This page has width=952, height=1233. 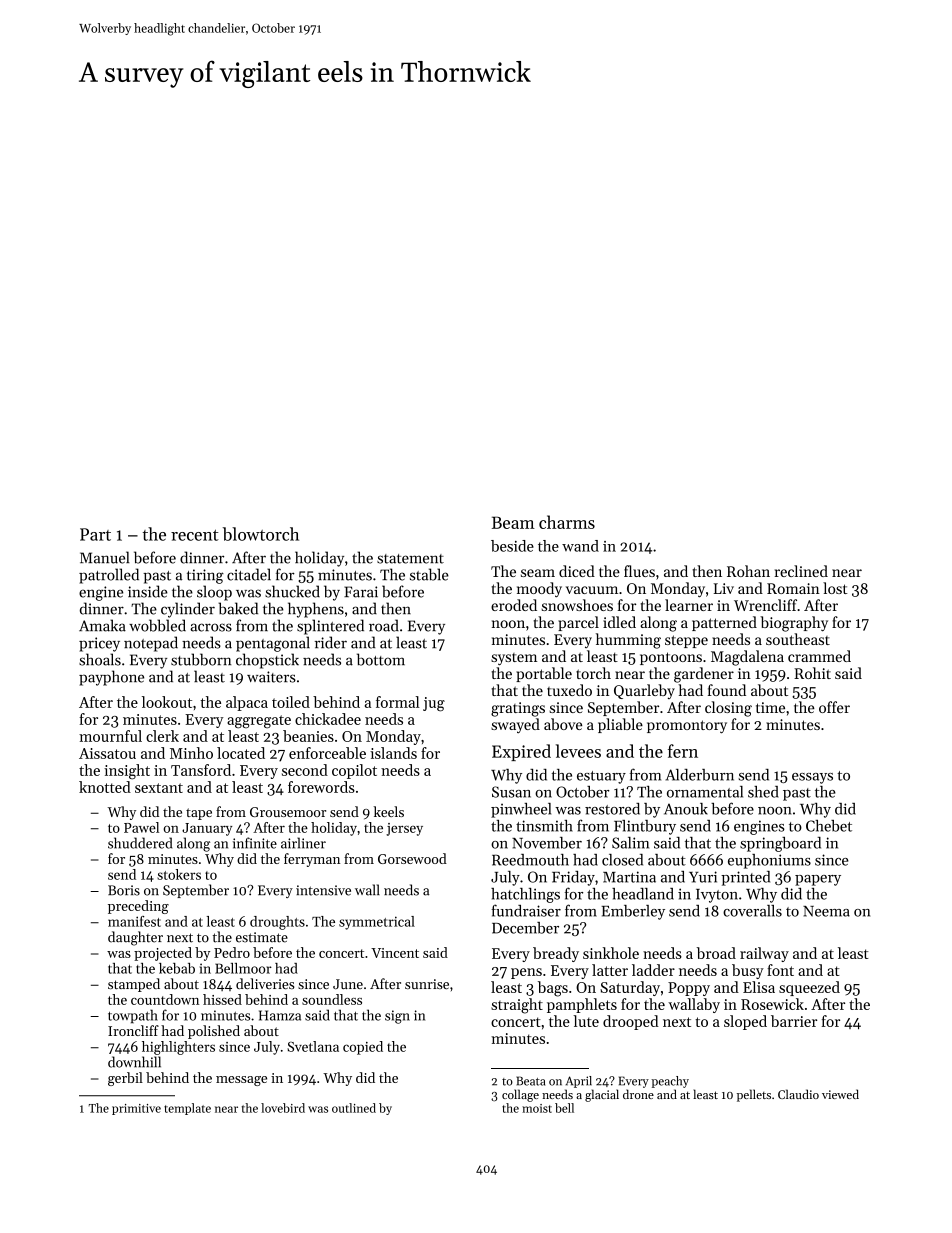 What do you see at coordinates (835, 588) in the page?
I see `lost` at bounding box center [835, 588].
